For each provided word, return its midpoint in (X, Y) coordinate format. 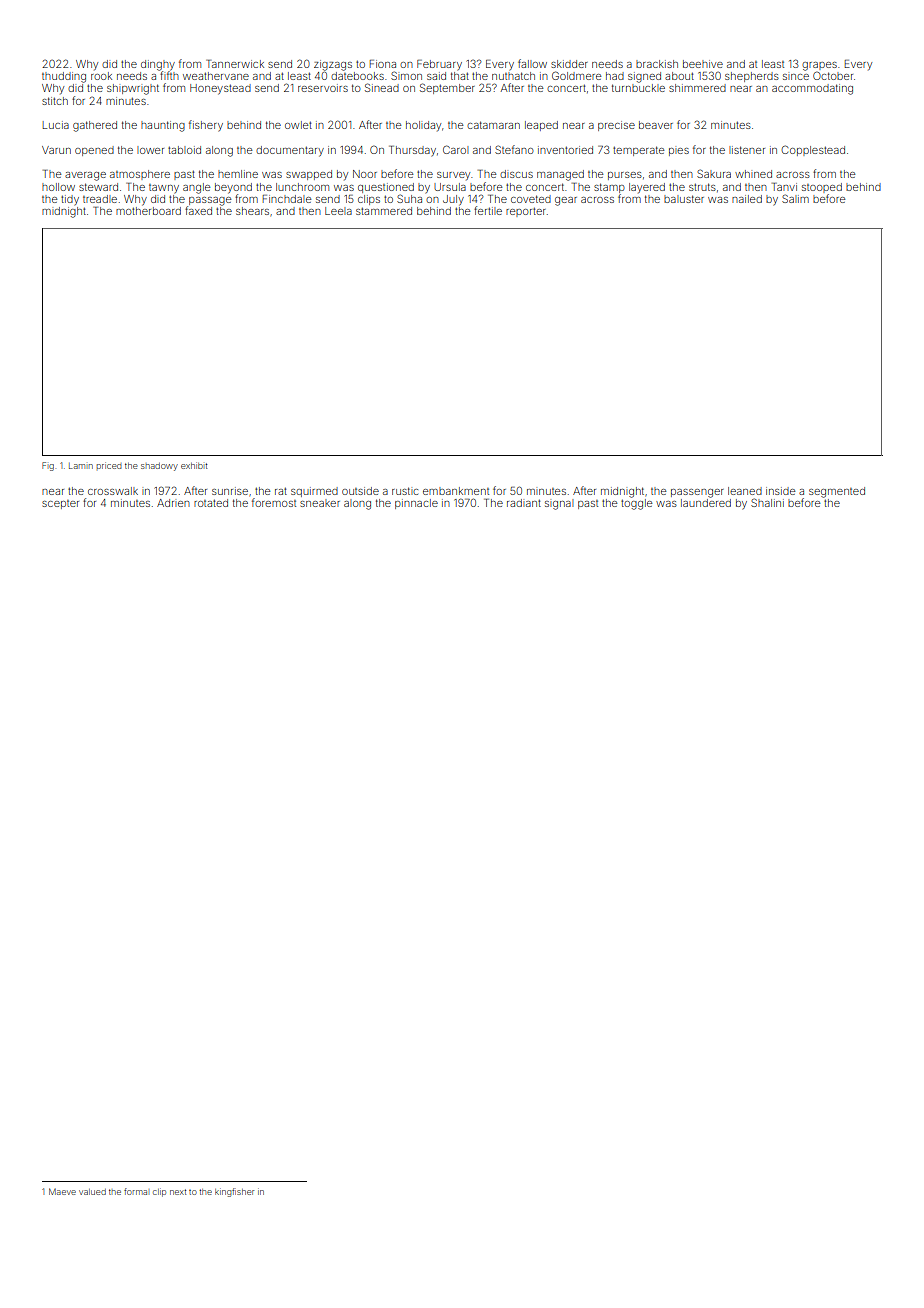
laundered (706, 503)
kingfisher (234, 1192)
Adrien (173, 503)
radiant (524, 503)
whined (753, 174)
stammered (384, 211)
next (178, 1192)
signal (559, 504)
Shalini (767, 502)
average (85, 176)
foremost (274, 502)
